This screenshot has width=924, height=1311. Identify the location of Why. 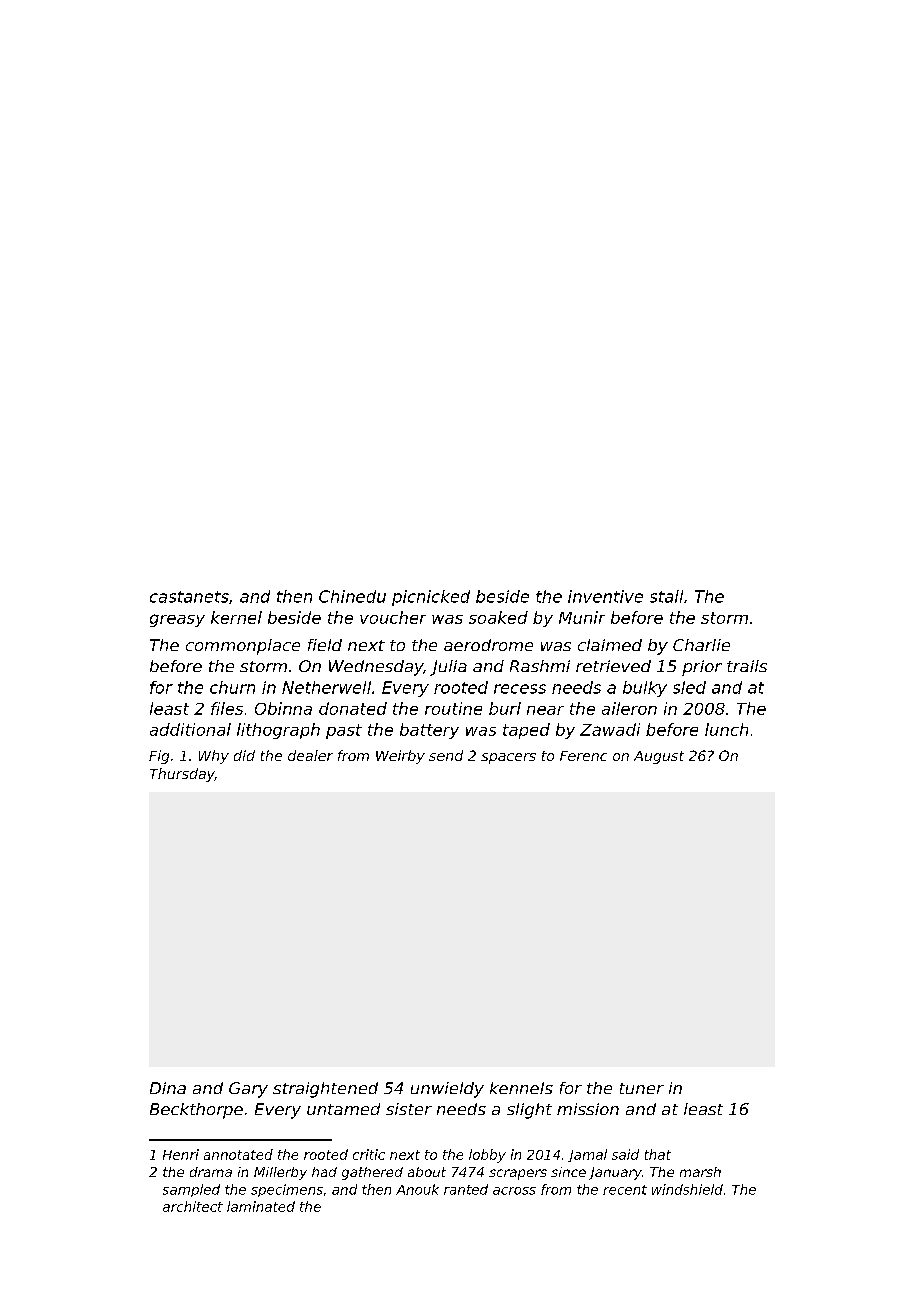
(214, 757).
